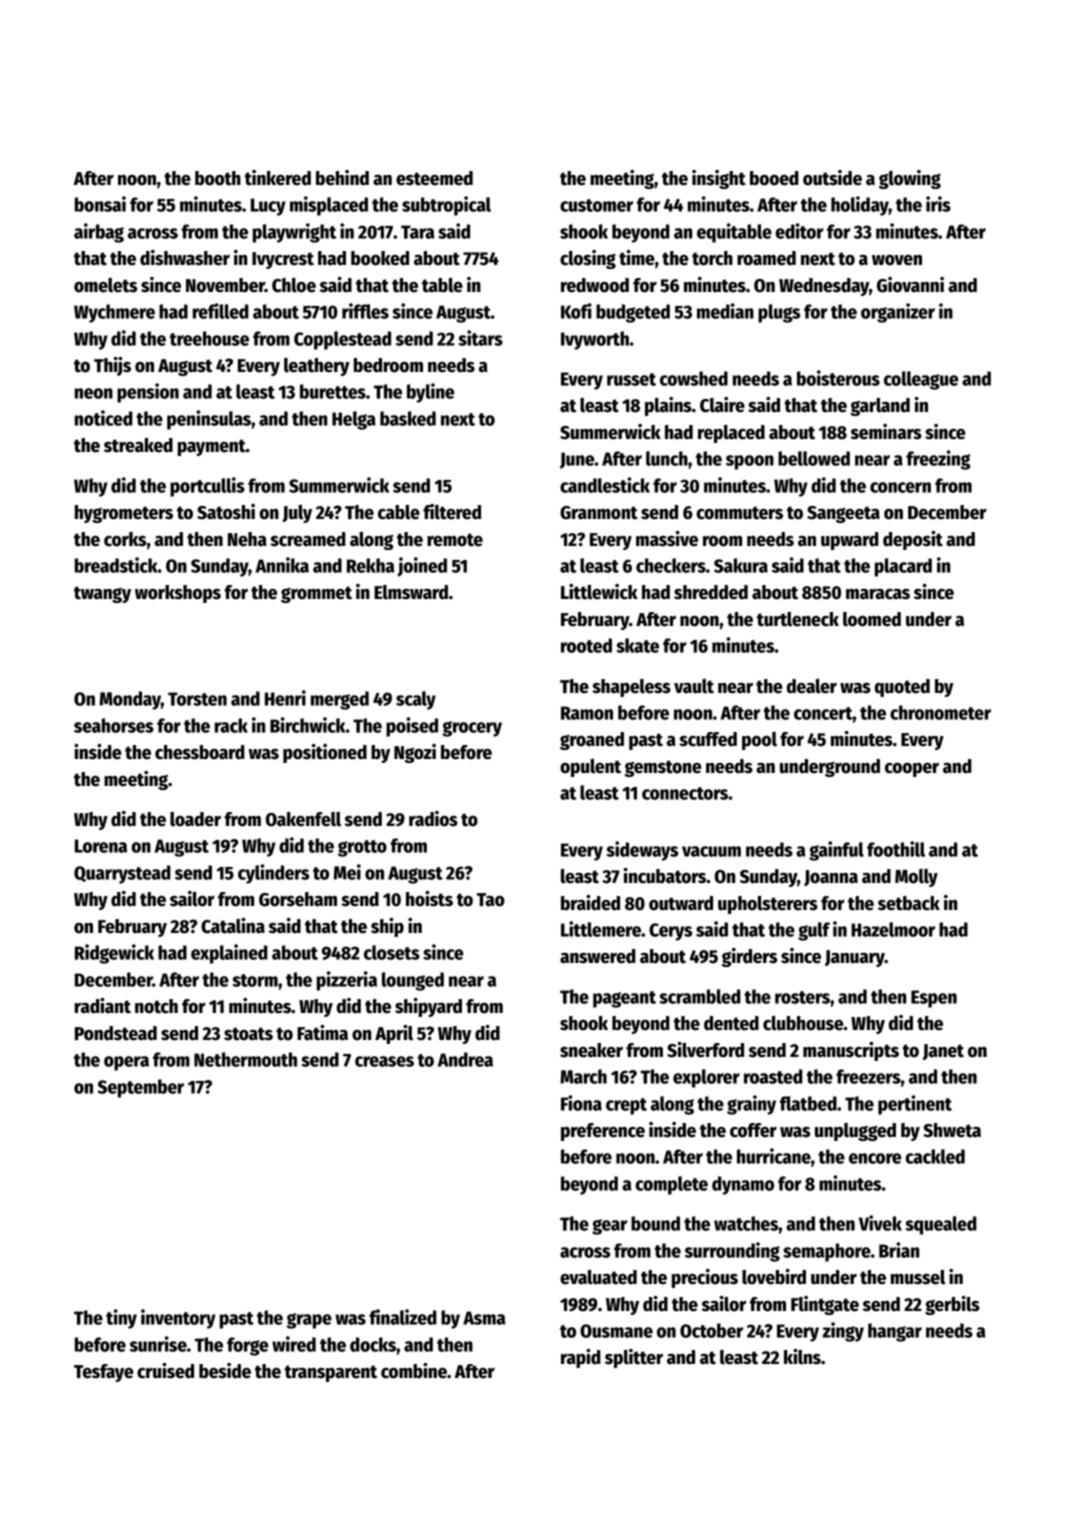  What do you see at coordinates (595, 285) in the screenshot?
I see `redwood` at bounding box center [595, 285].
